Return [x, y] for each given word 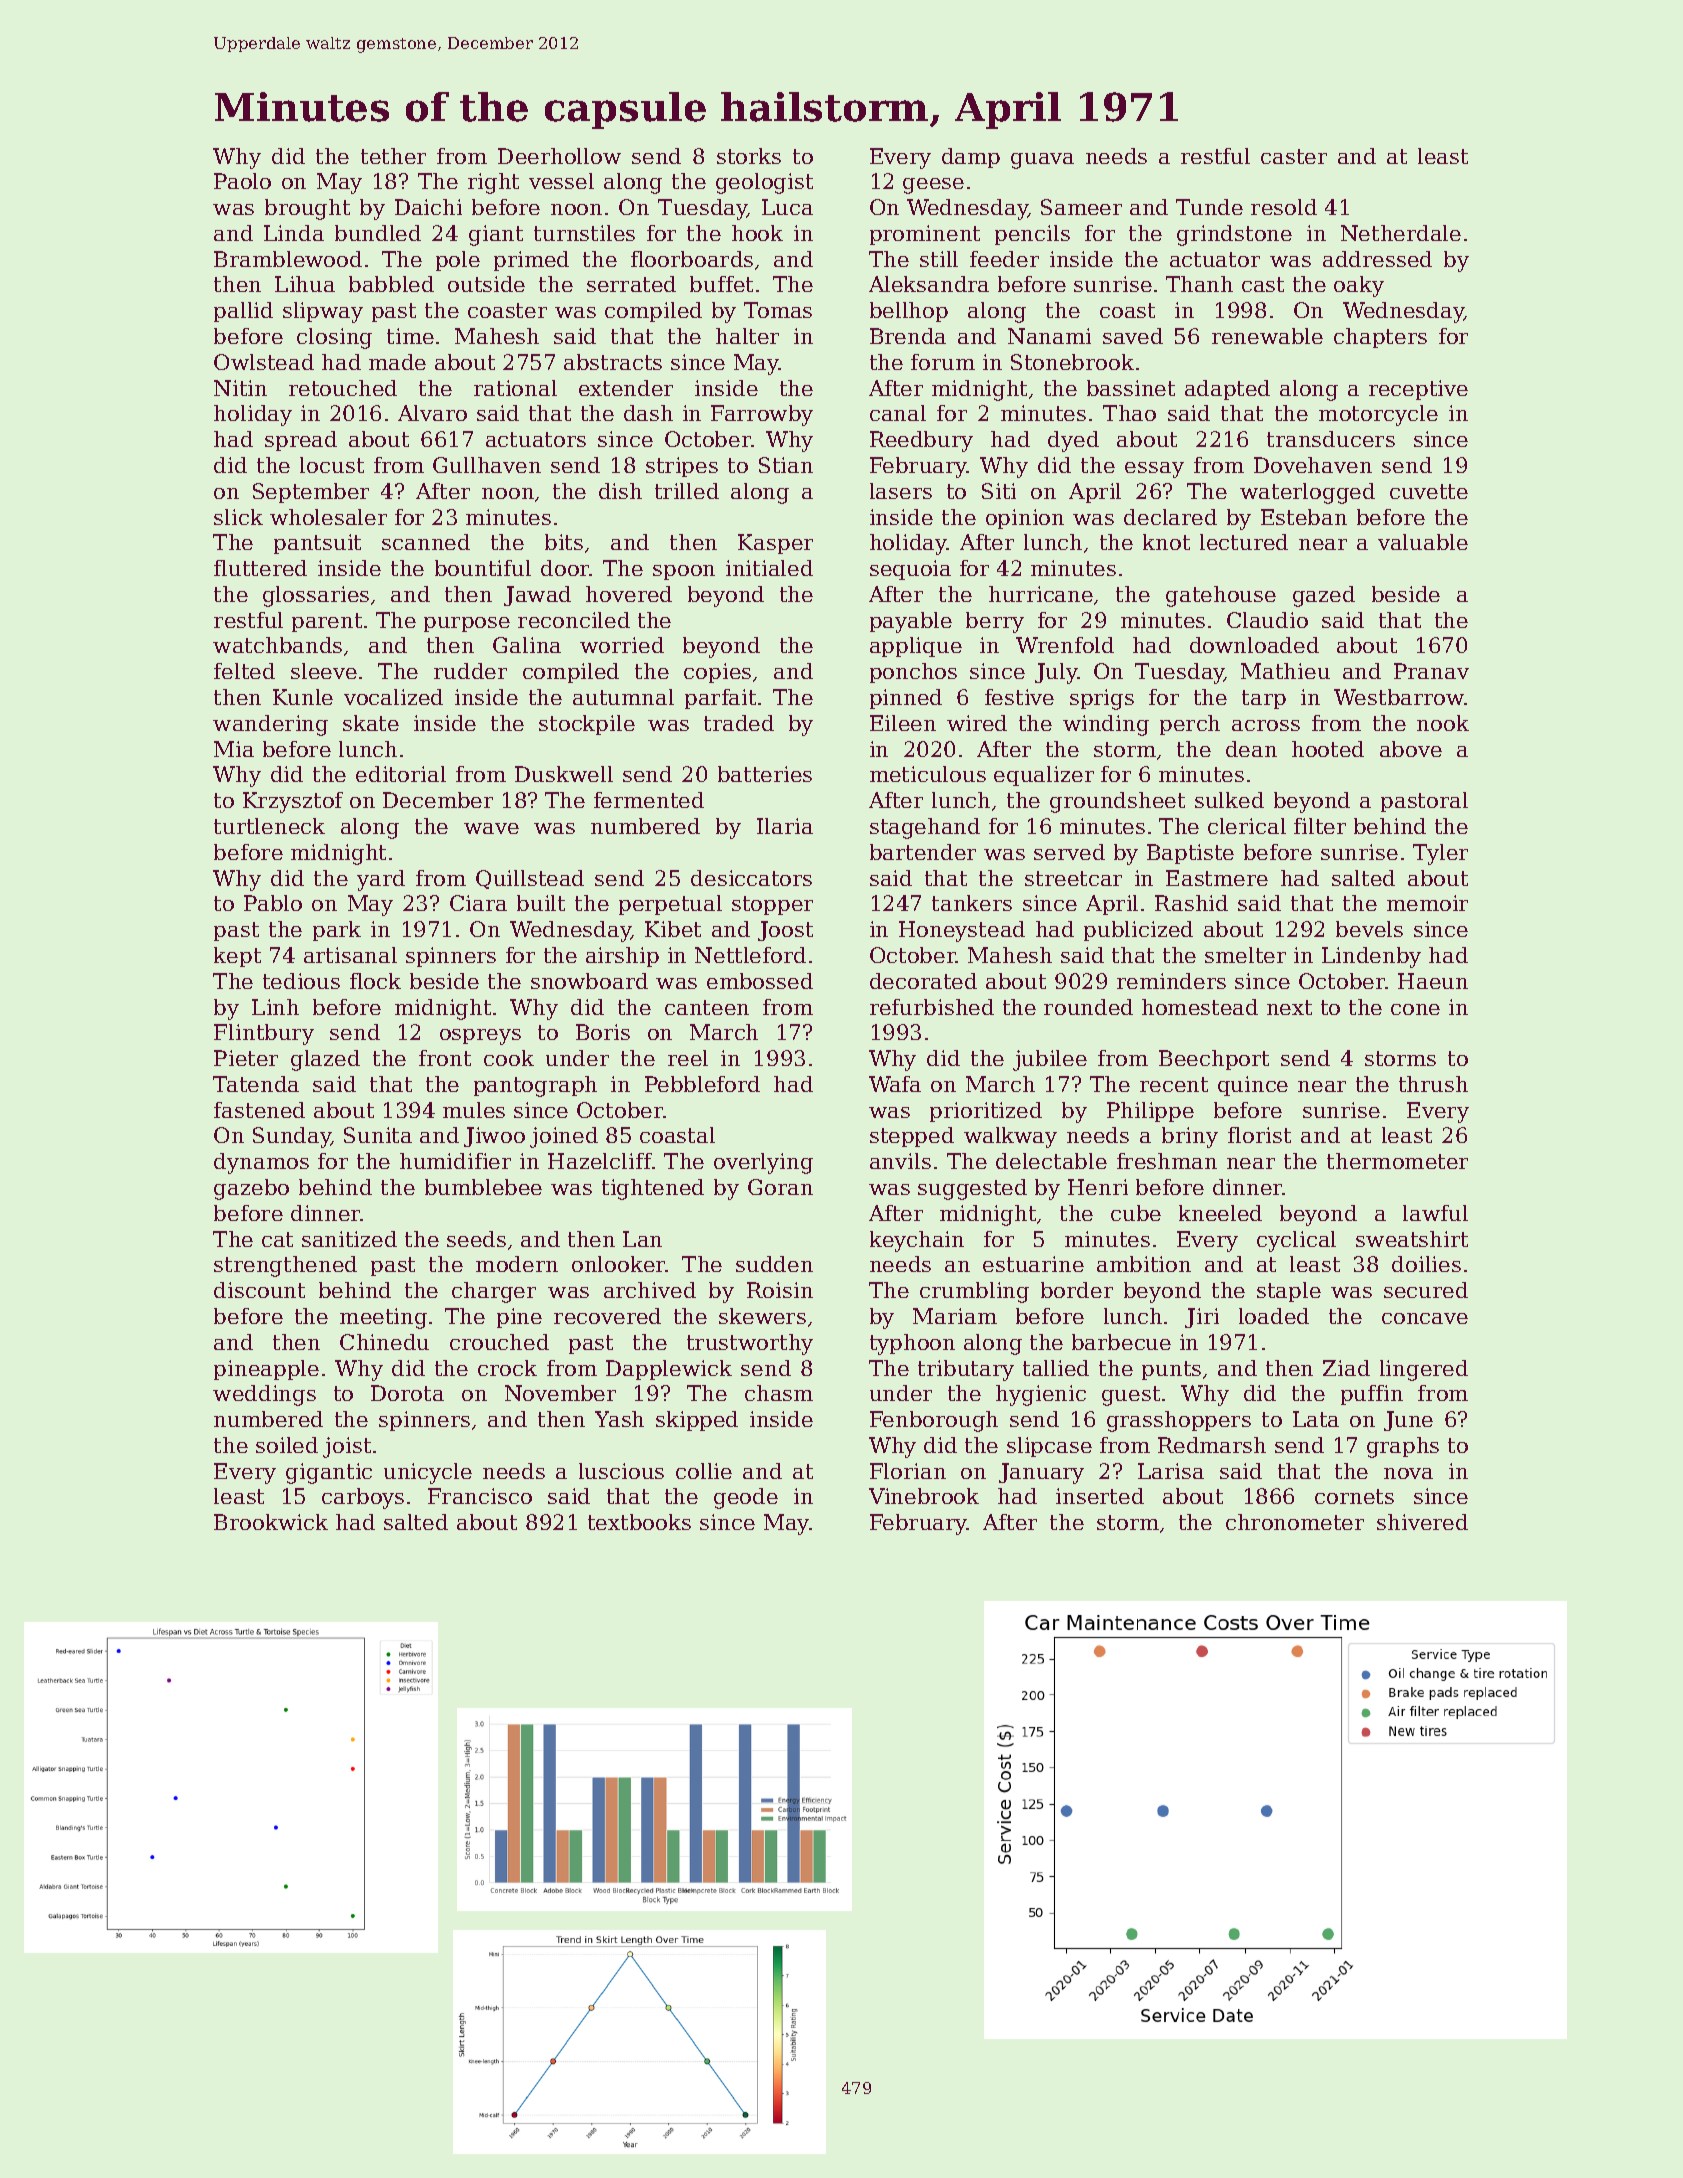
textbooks [639, 1522]
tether [393, 156]
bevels [1369, 929]
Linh [275, 1007]
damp [971, 158]
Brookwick [271, 1522]
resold [1284, 207]
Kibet [673, 929]
